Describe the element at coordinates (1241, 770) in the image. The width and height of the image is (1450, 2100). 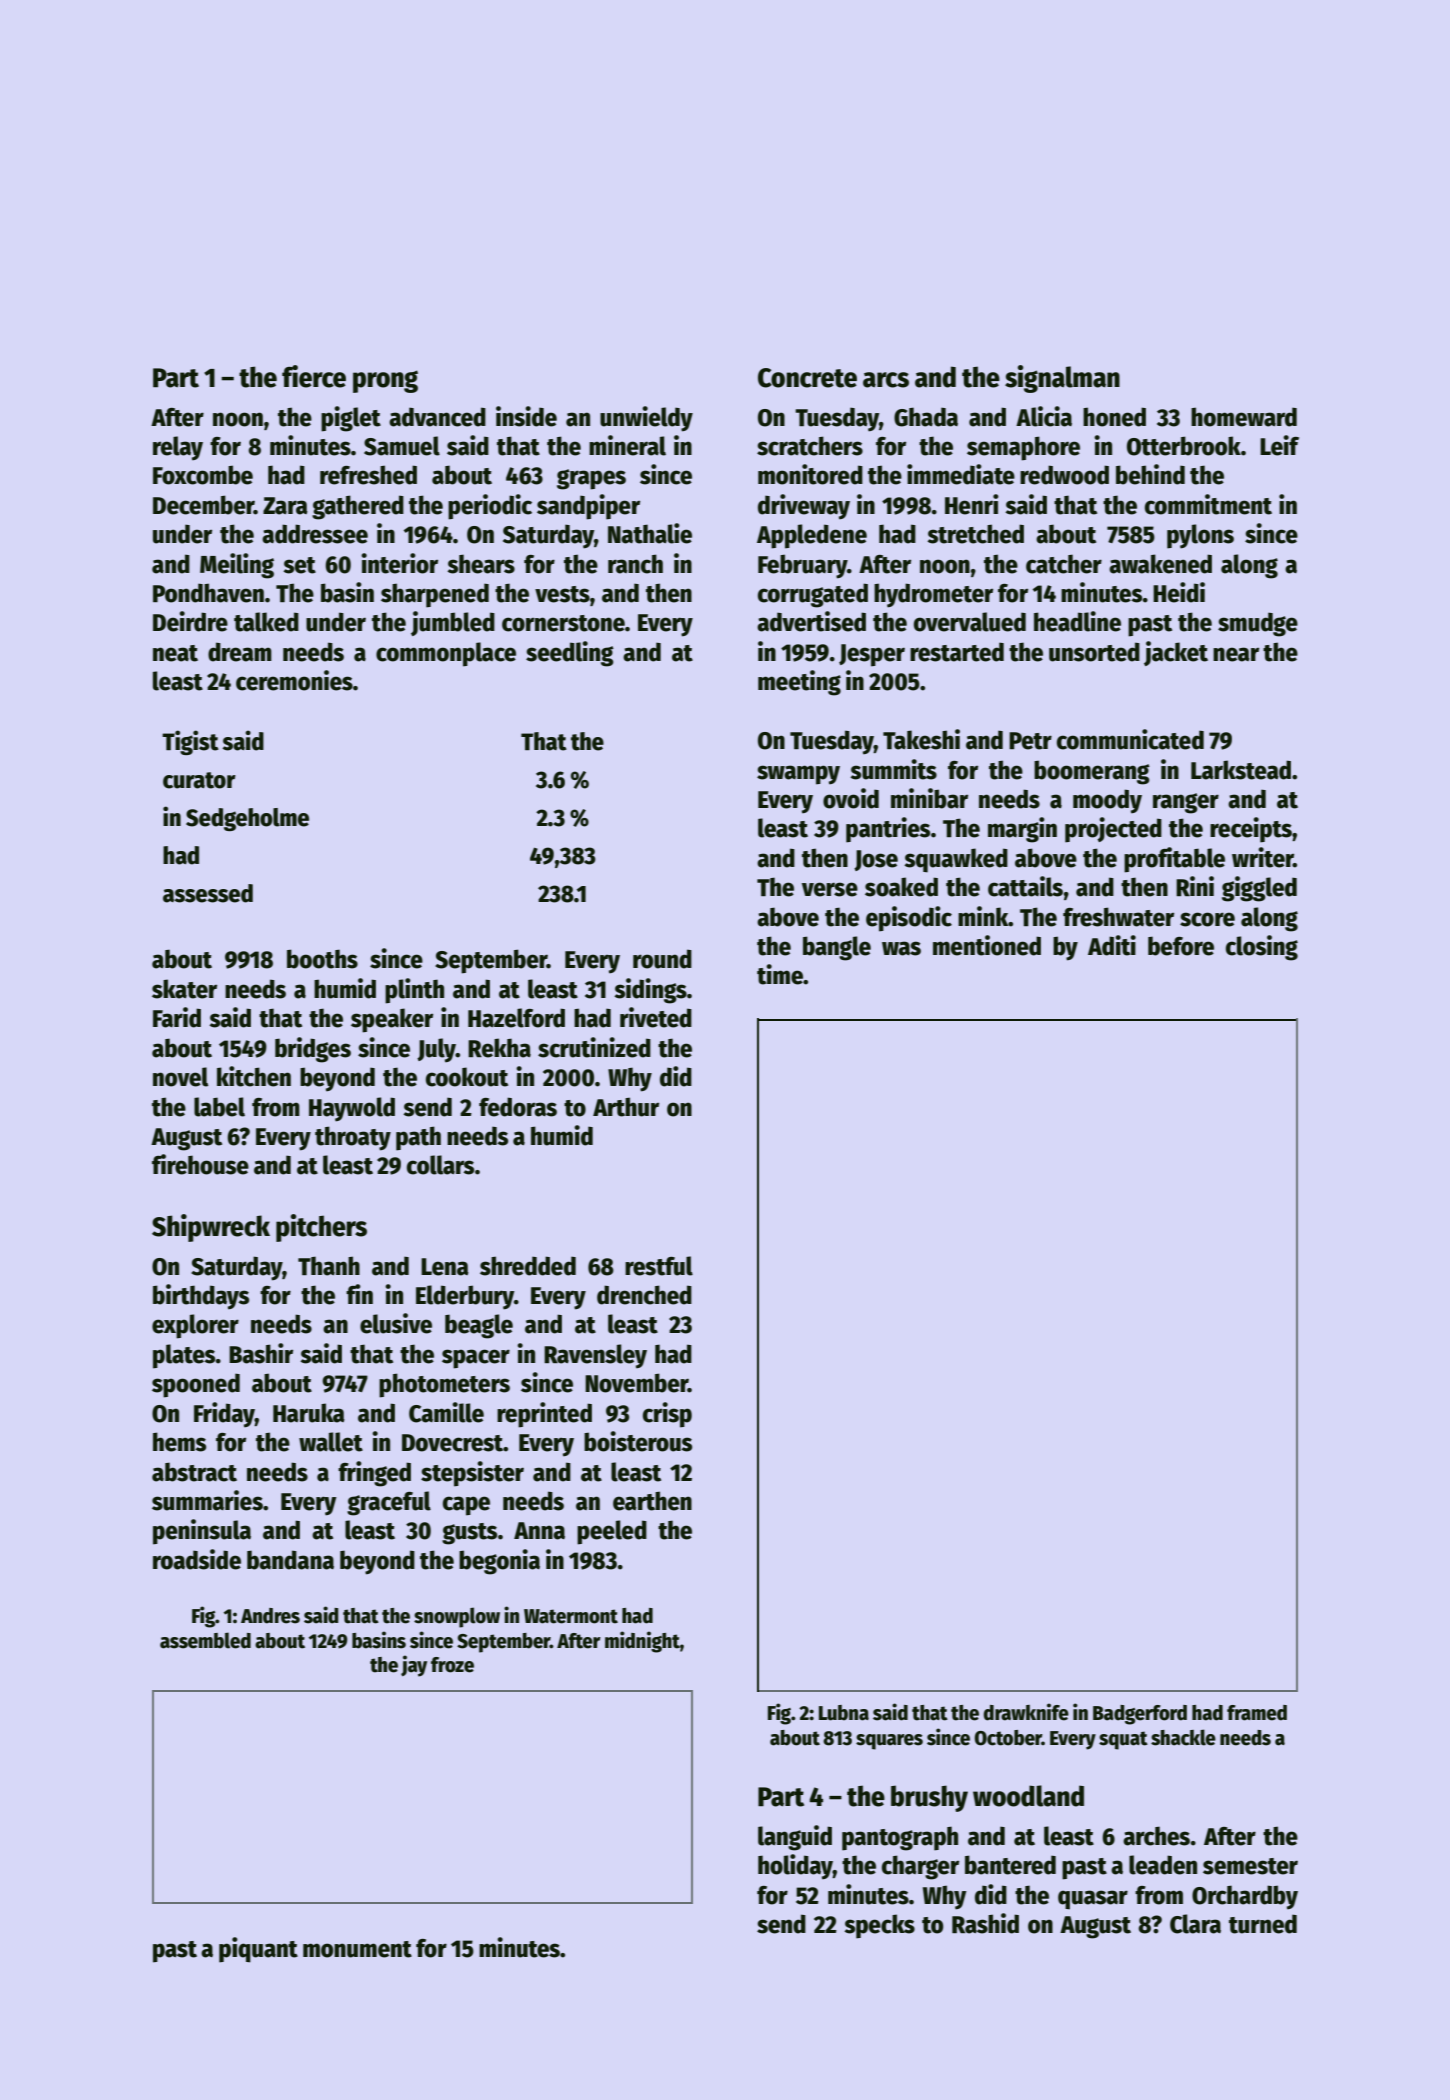
I see `Larkstead` at that location.
